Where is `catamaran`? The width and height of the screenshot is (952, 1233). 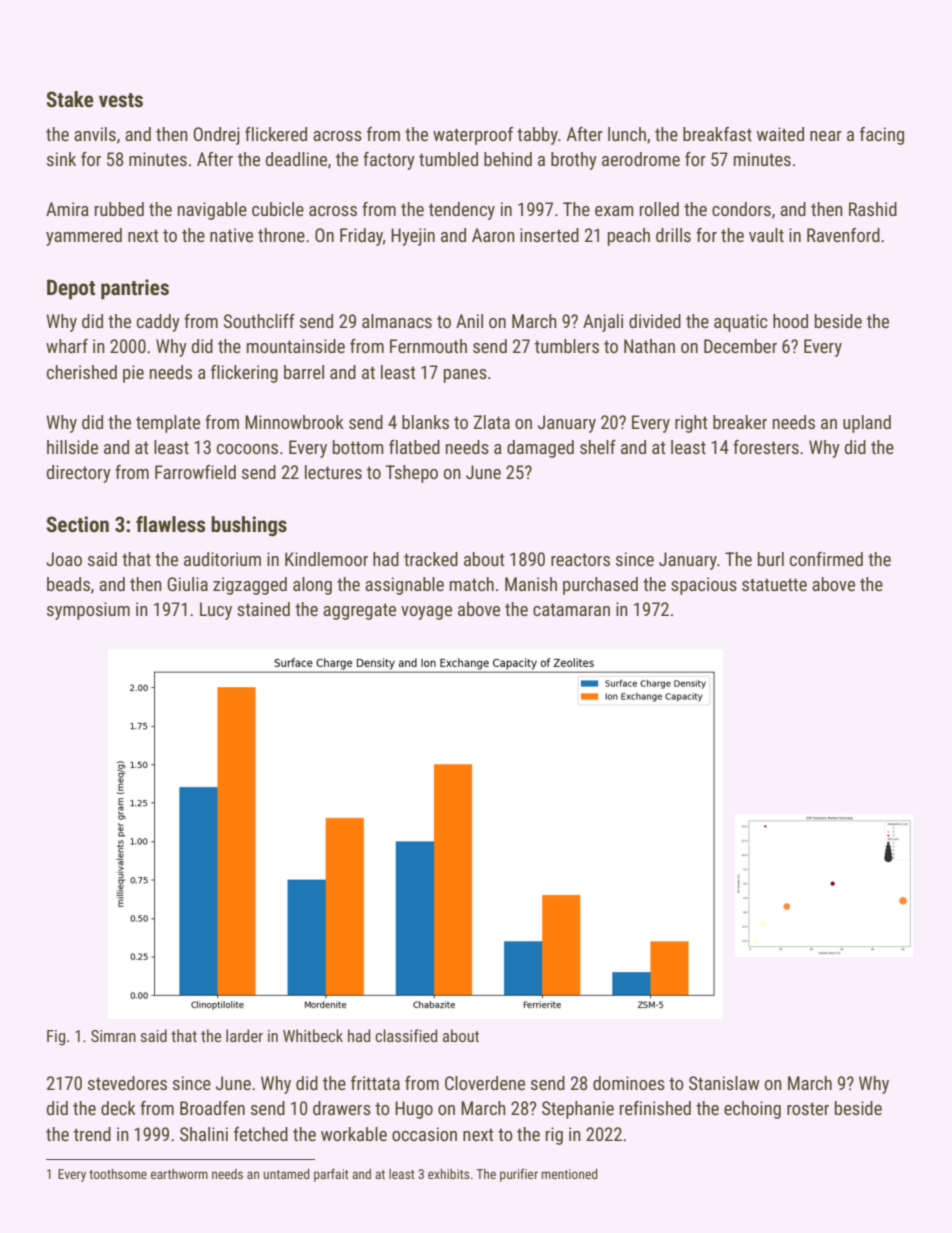 catamaran is located at coordinates (571, 609).
